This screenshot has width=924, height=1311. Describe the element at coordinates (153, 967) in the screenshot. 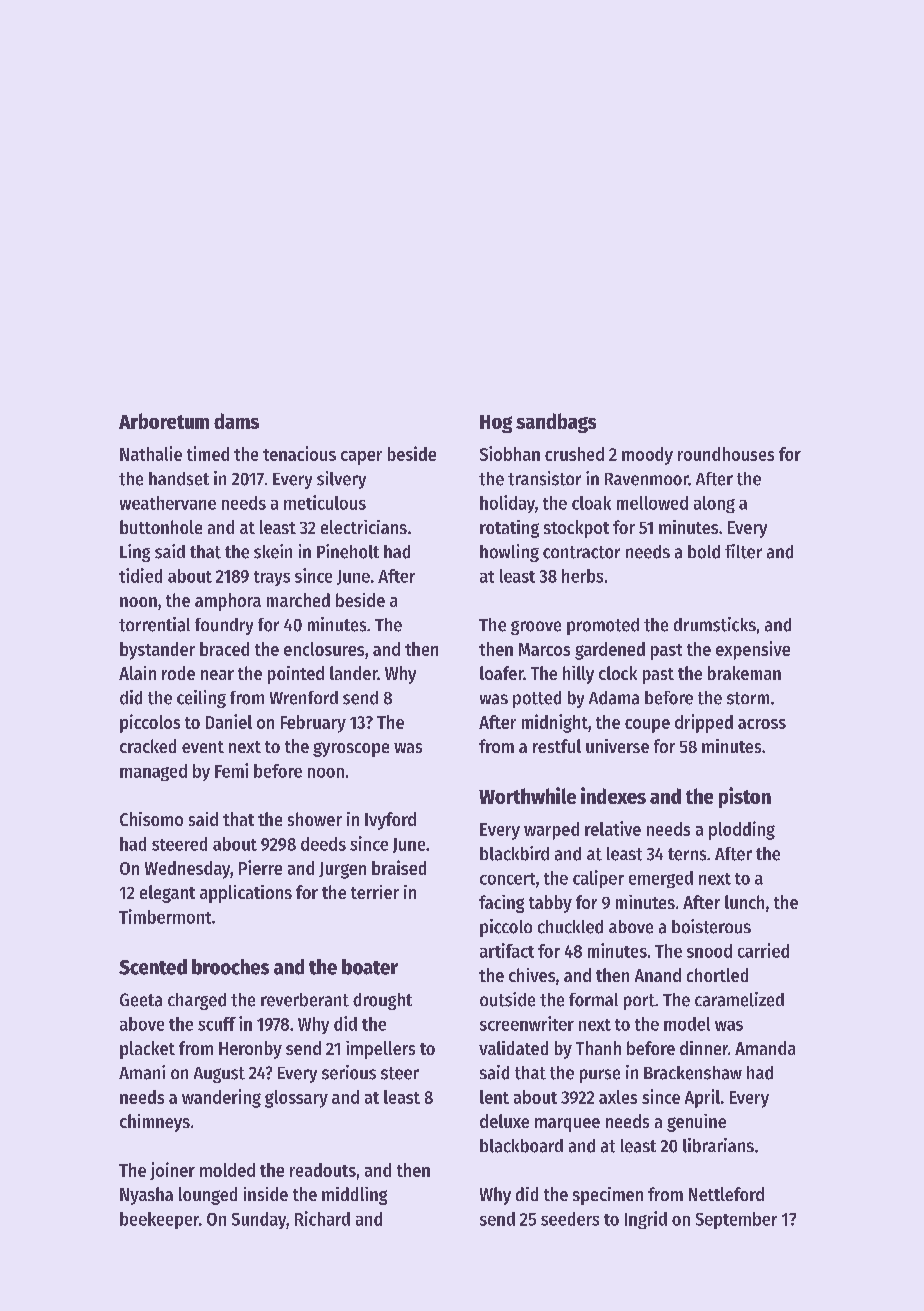

I see `Scented` at that location.
